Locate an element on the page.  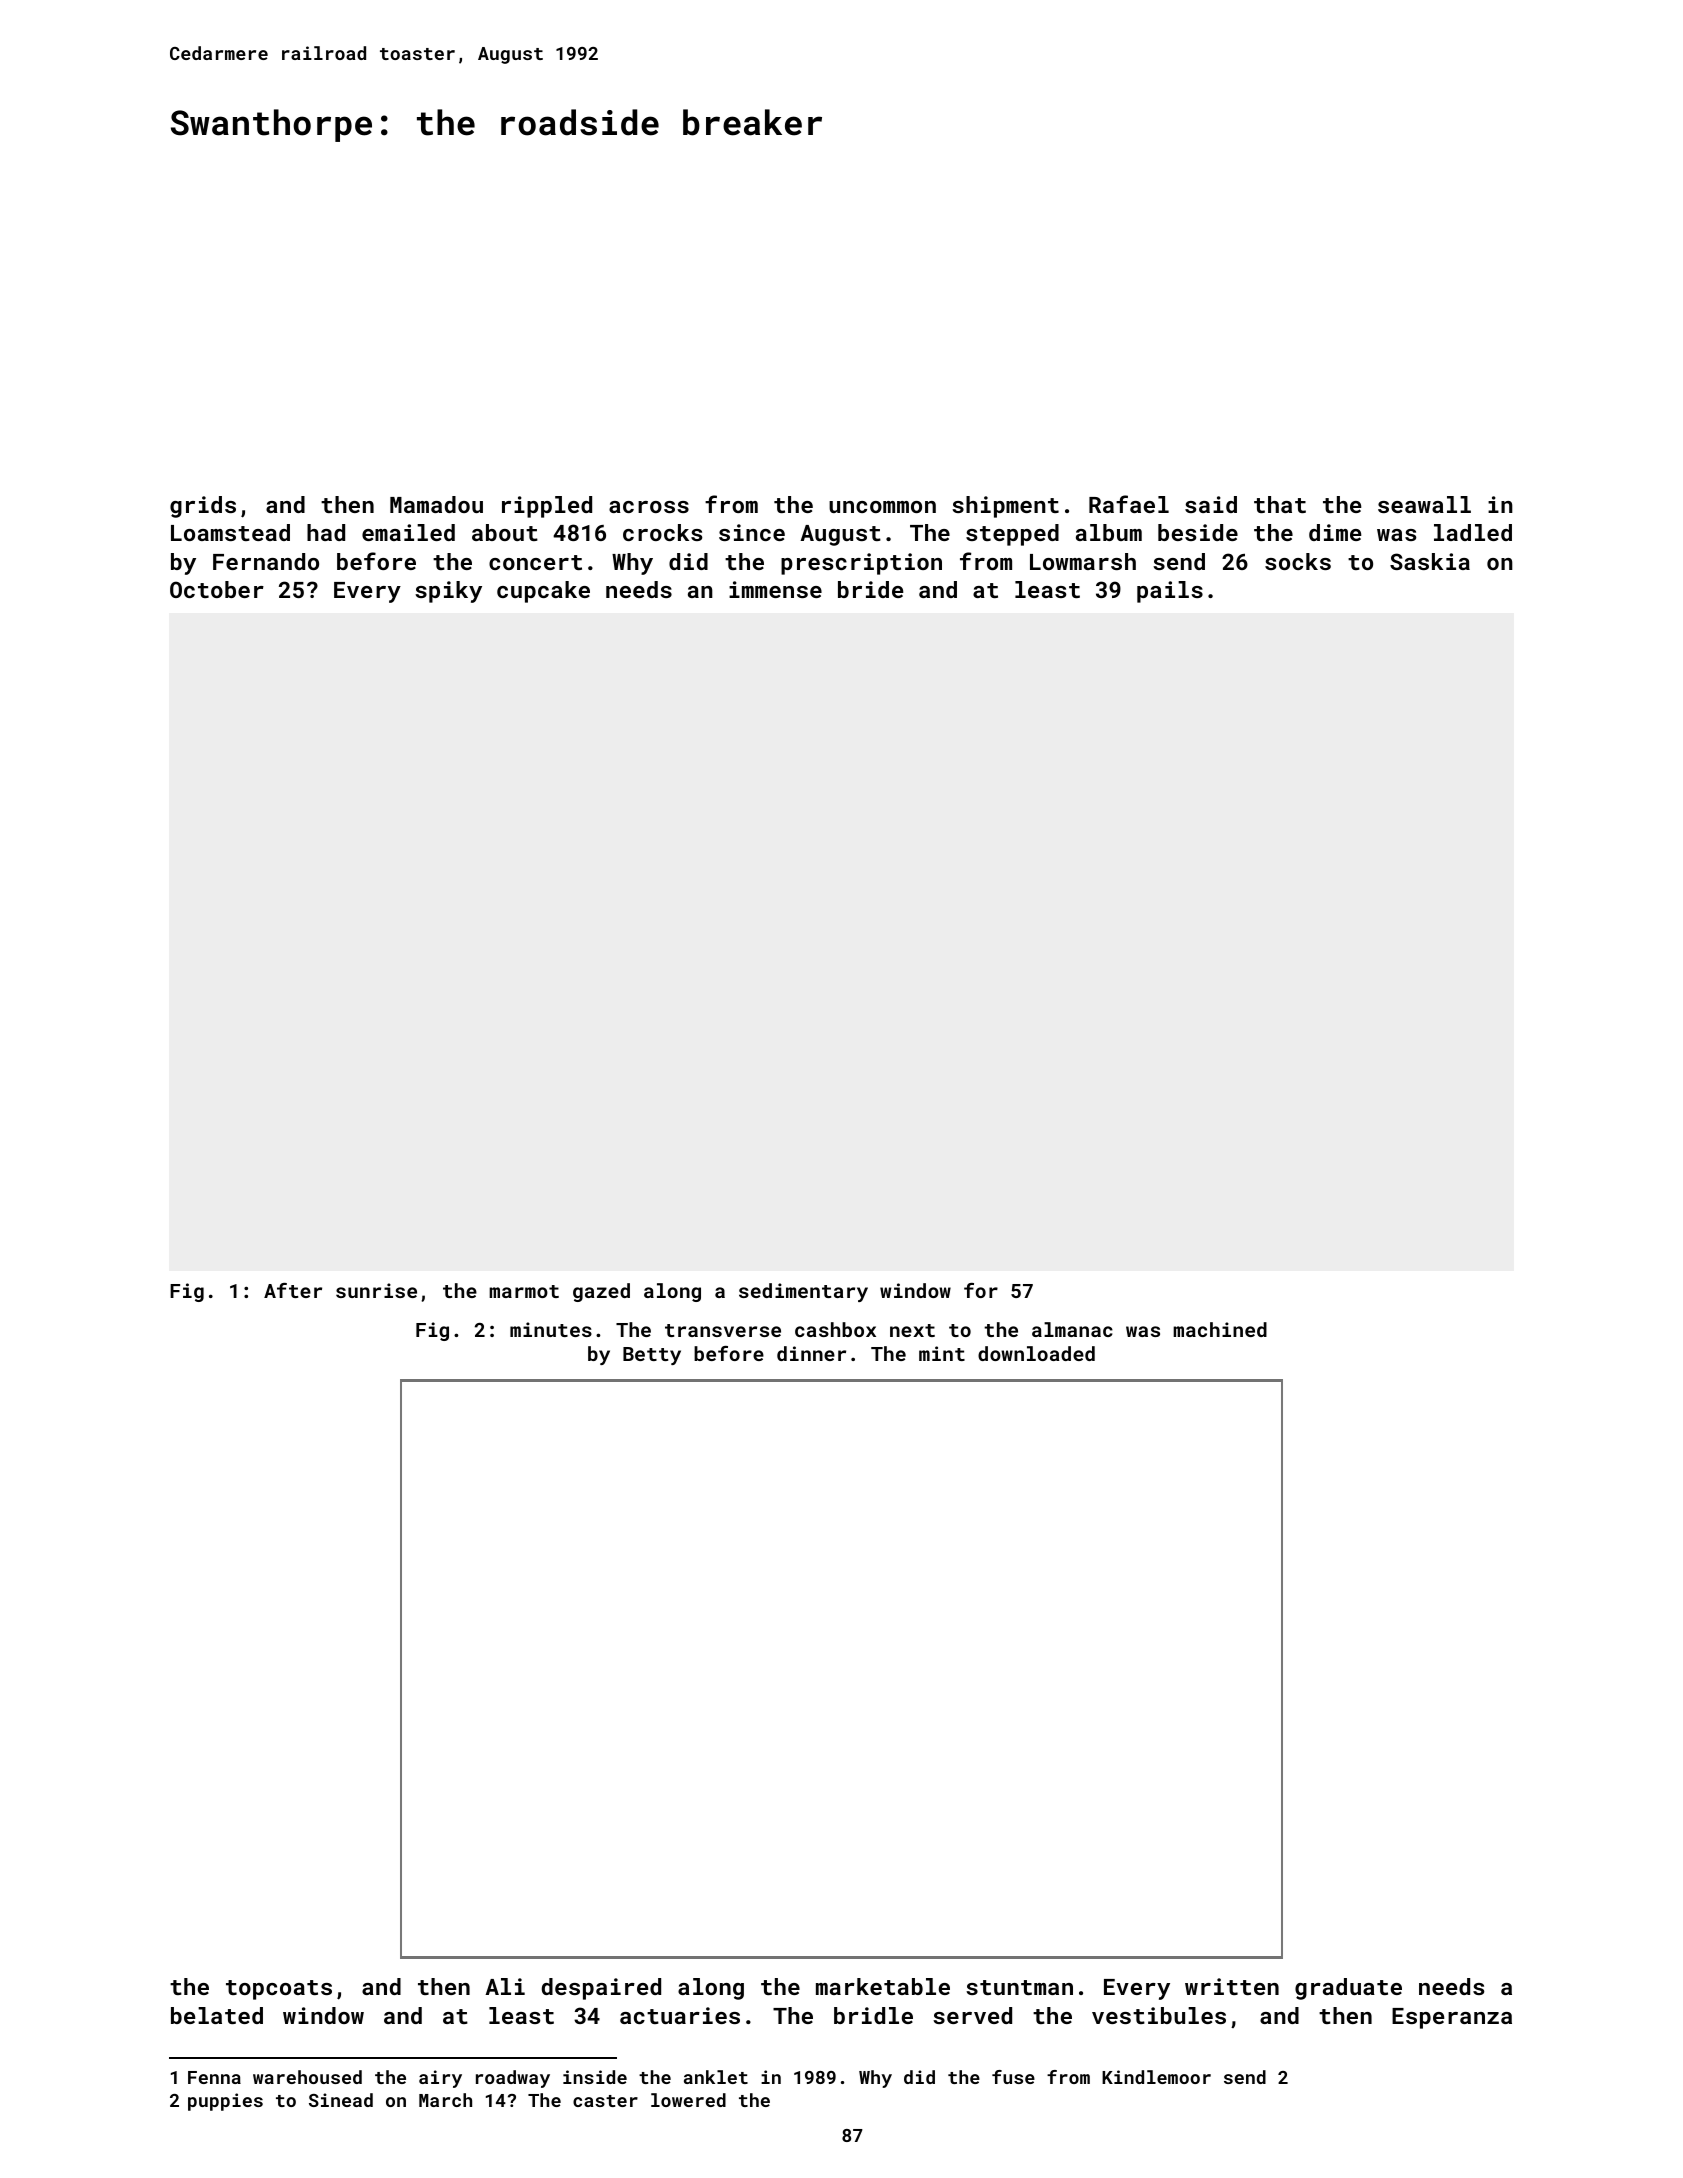
pails is located at coordinates (1170, 592).
